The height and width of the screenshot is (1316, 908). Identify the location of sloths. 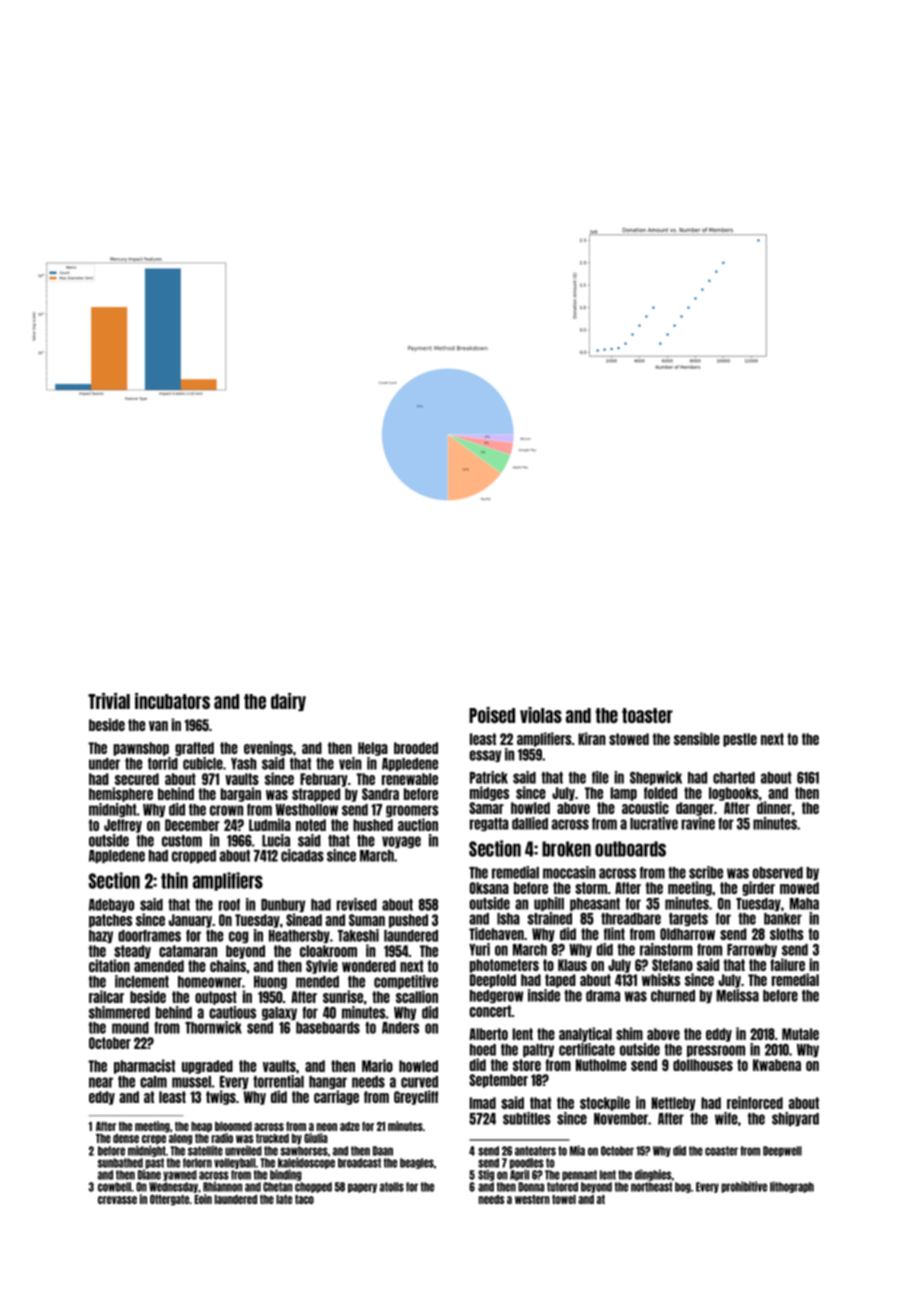
(787, 934).
